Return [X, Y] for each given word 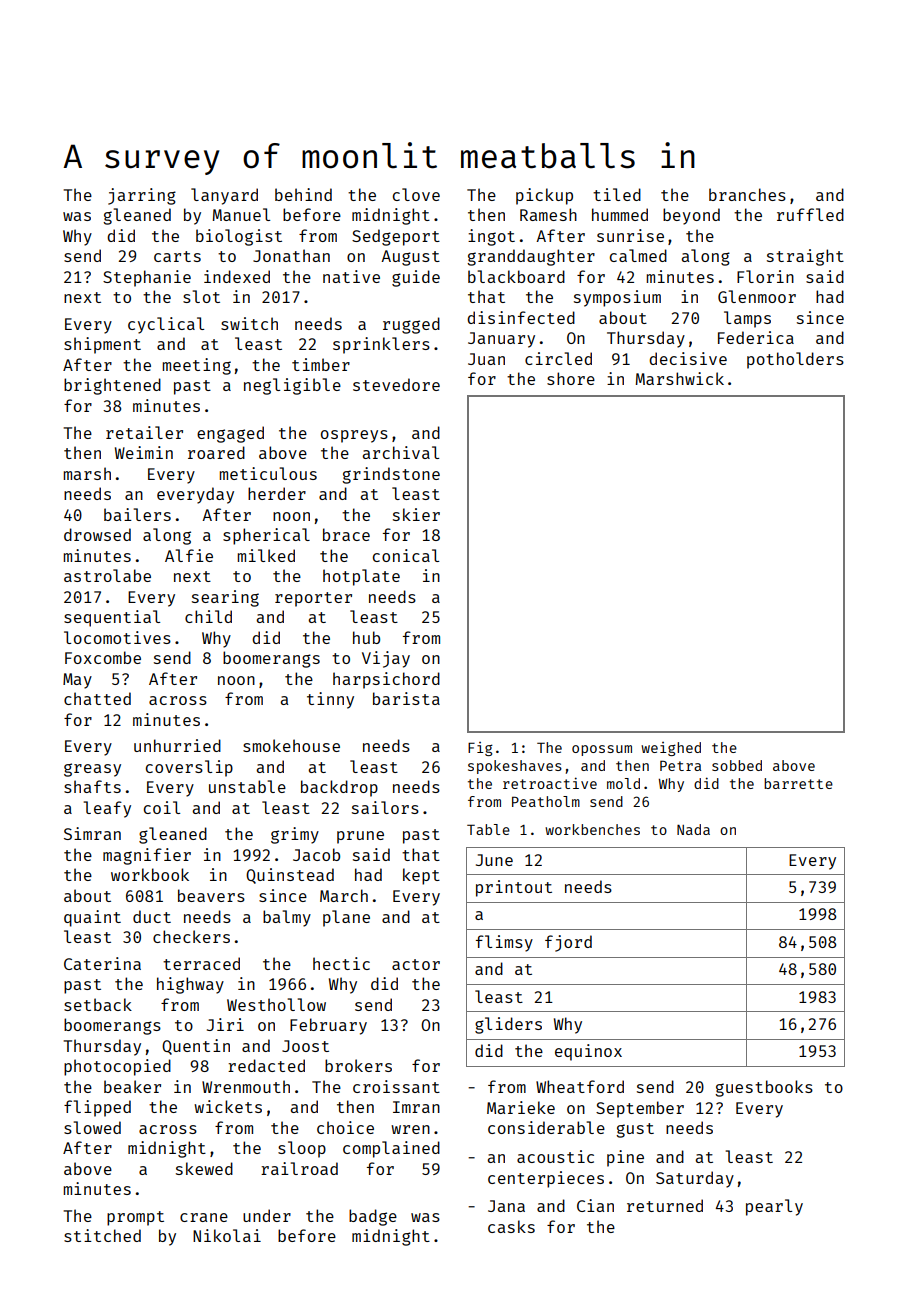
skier [416, 514]
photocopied [117, 1067]
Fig [480, 749]
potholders [795, 360]
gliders [508, 1025]
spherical [266, 536]
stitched [102, 1235]
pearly [774, 1207]
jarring [142, 196]
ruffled [810, 214]
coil [162, 807]
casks [511, 1226]
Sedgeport [396, 237]
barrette [798, 783]
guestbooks [764, 1088]
